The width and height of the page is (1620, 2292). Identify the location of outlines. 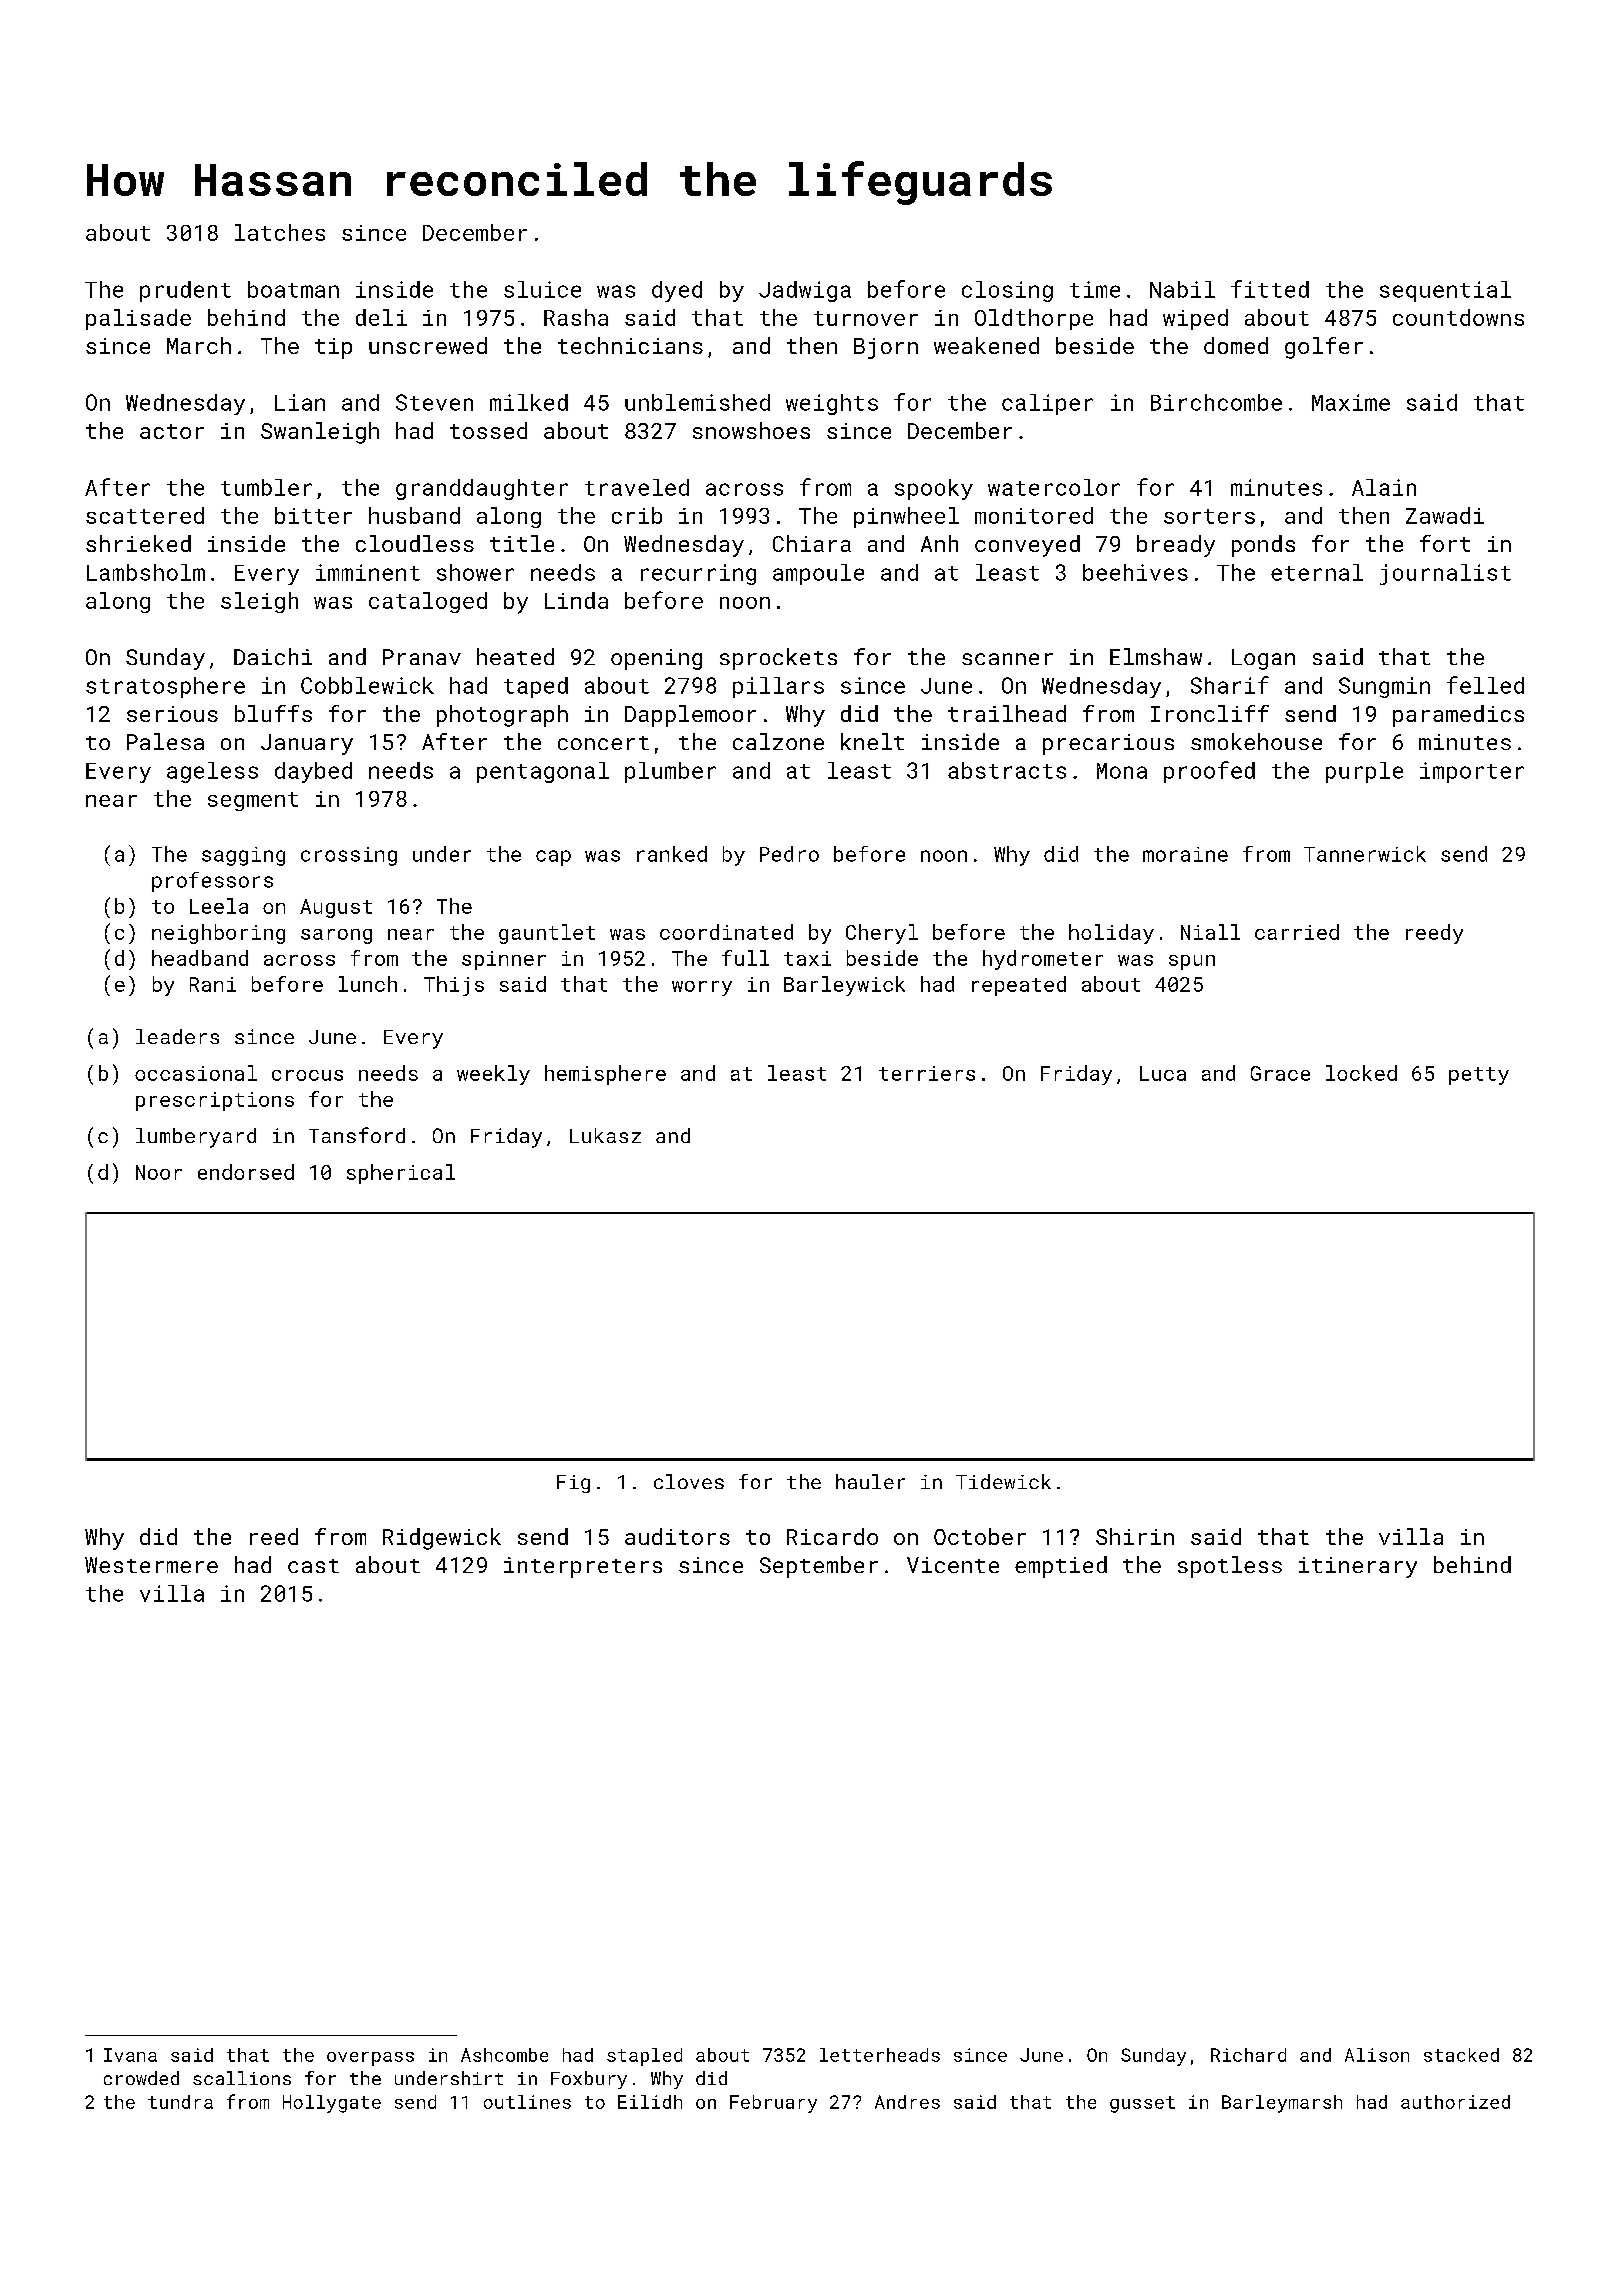
(527, 2102).
